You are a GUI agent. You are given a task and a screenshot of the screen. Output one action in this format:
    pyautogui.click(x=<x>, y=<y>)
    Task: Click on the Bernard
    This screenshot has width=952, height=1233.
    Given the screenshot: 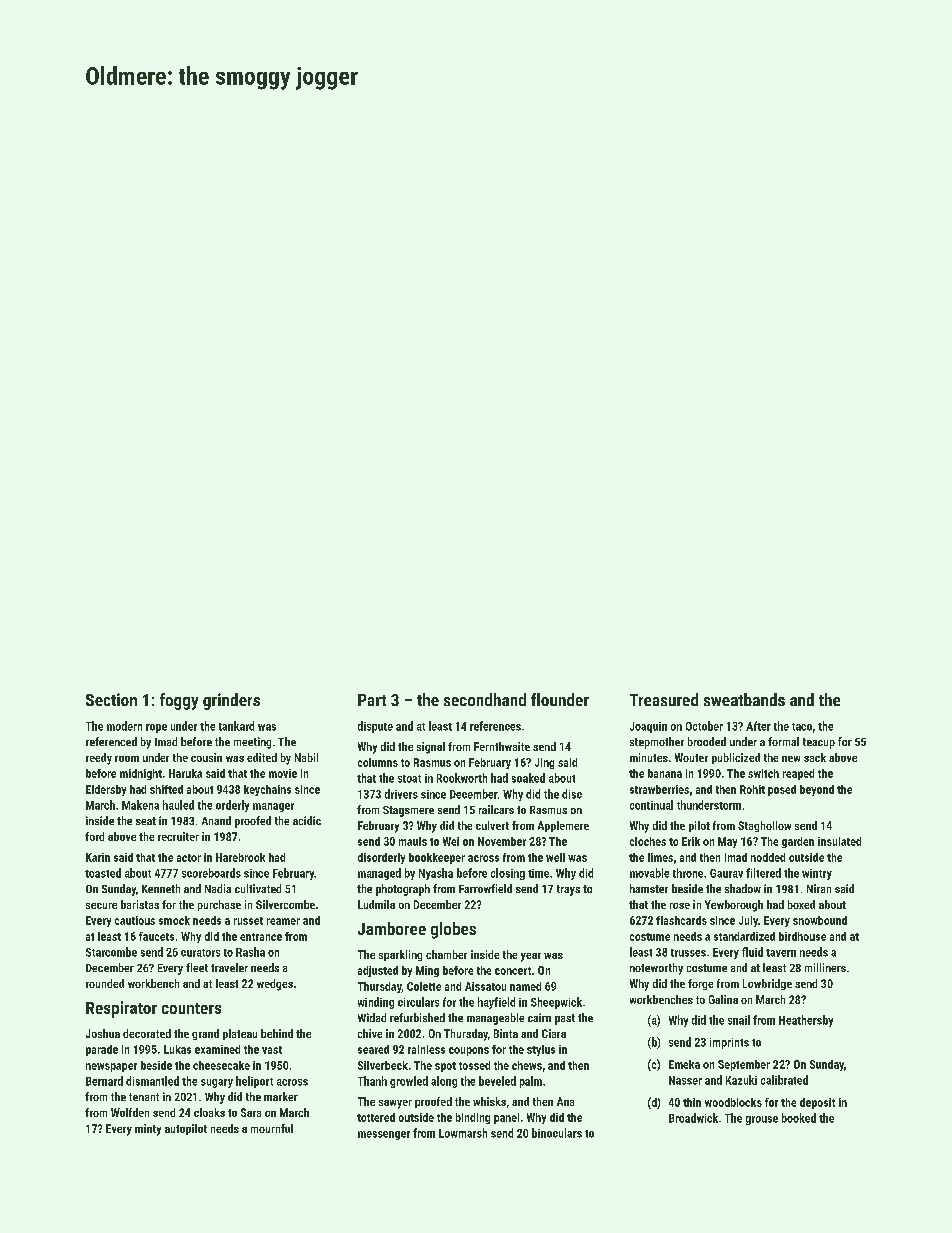 What is the action you would take?
    pyautogui.click(x=104, y=1081)
